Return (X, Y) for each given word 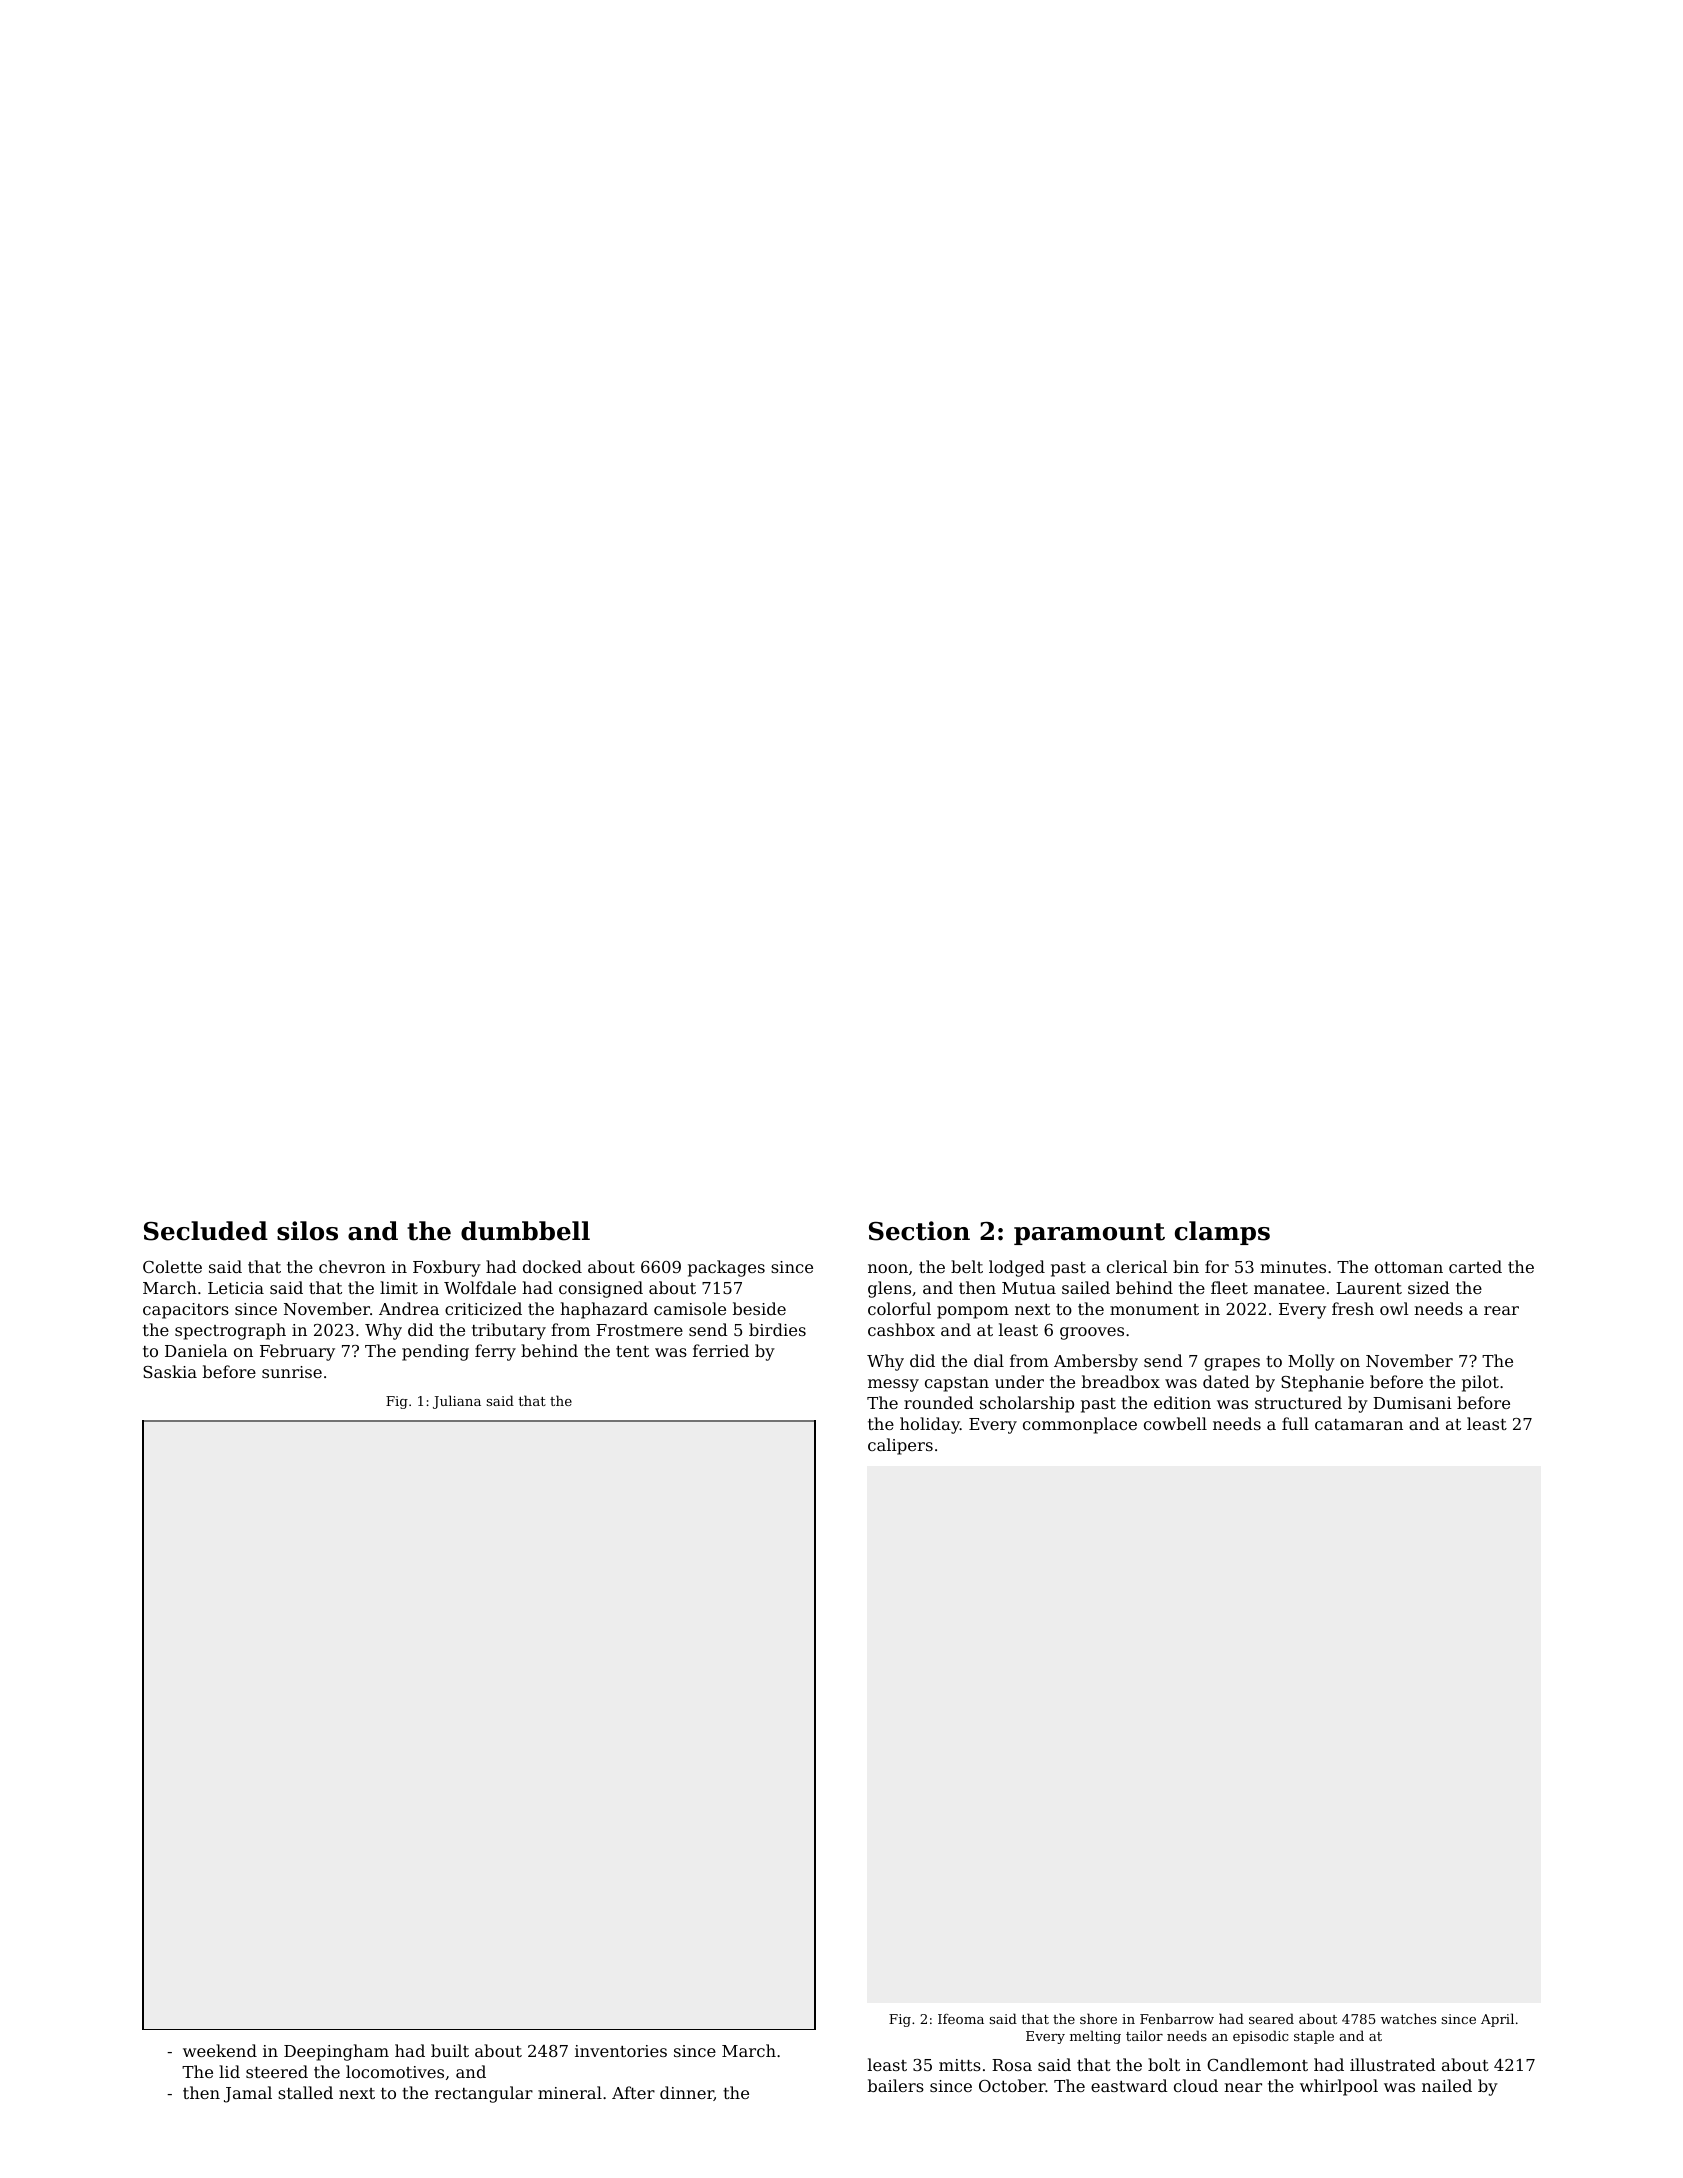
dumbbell (525, 1231)
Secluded (206, 1231)
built (450, 2050)
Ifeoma (961, 2019)
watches (1408, 2018)
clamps (1222, 1233)
